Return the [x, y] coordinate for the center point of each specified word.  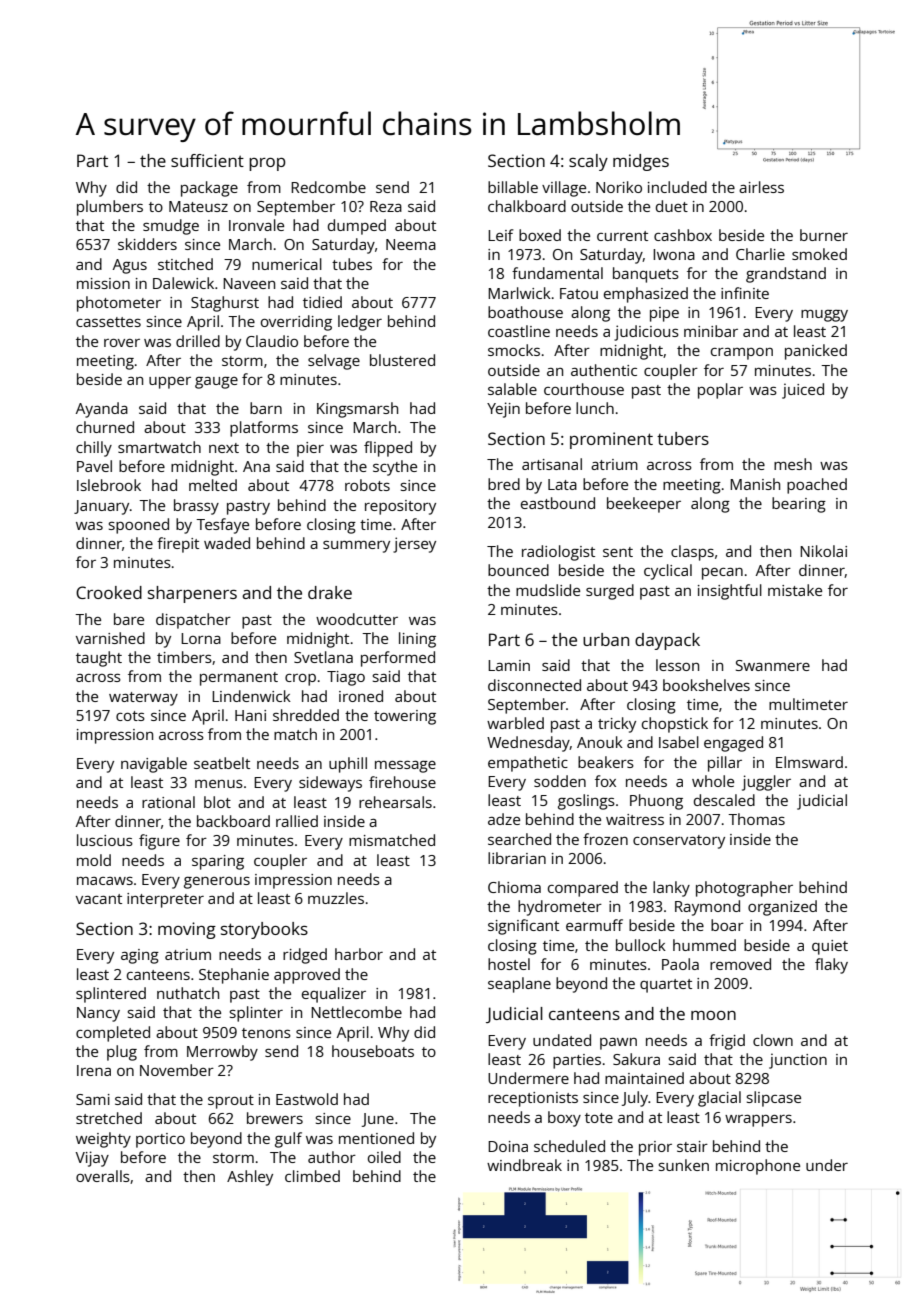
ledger [360, 323]
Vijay [92, 1159]
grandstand [786, 275]
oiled [384, 1157]
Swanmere [773, 665]
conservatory [679, 842]
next [224, 448]
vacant [99, 899]
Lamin [509, 665]
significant [523, 927]
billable [513, 187]
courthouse [584, 389]
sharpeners [192, 594]
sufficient [207, 160]
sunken [683, 1165]
